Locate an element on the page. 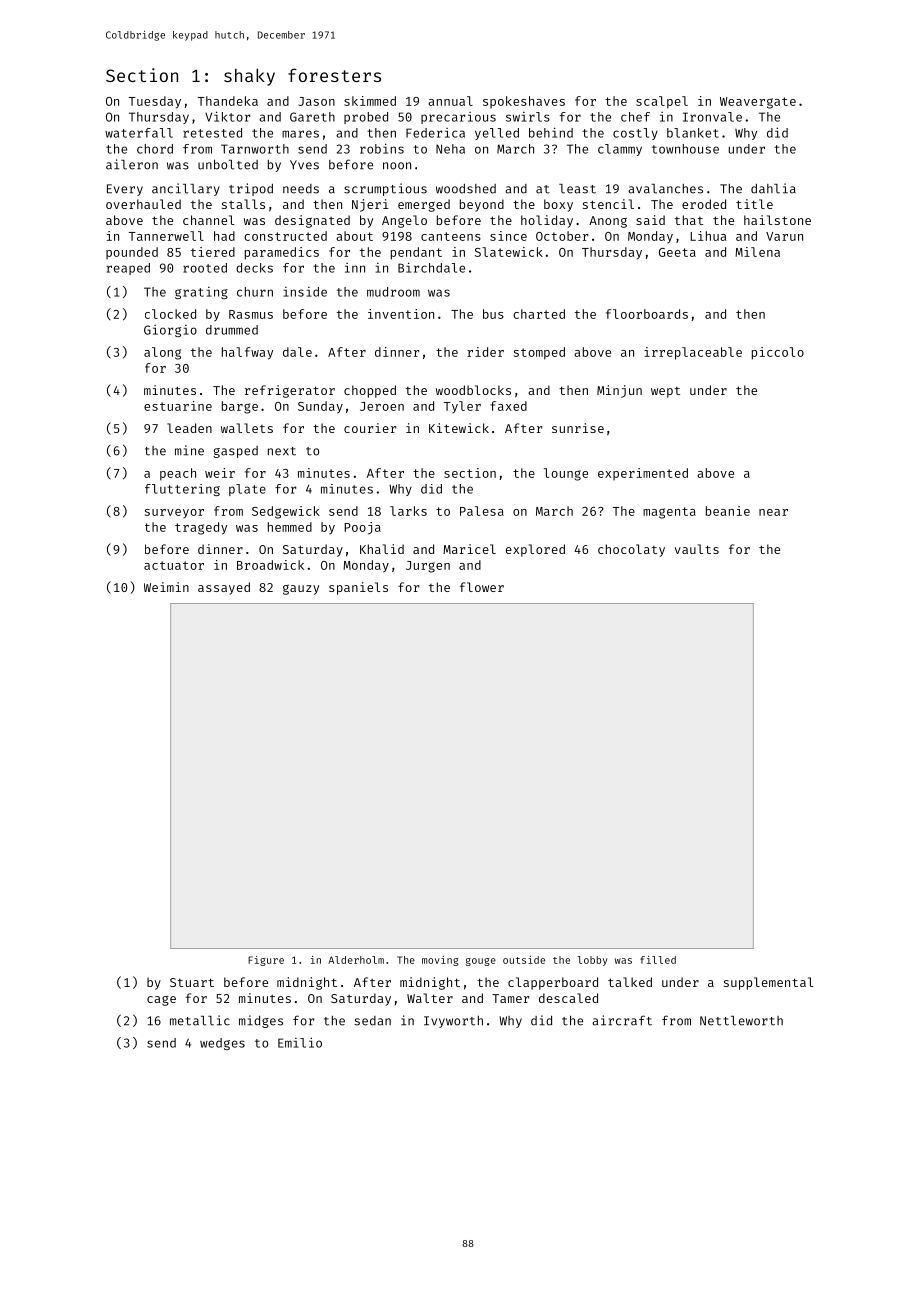  annual is located at coordinates (450, 101).
